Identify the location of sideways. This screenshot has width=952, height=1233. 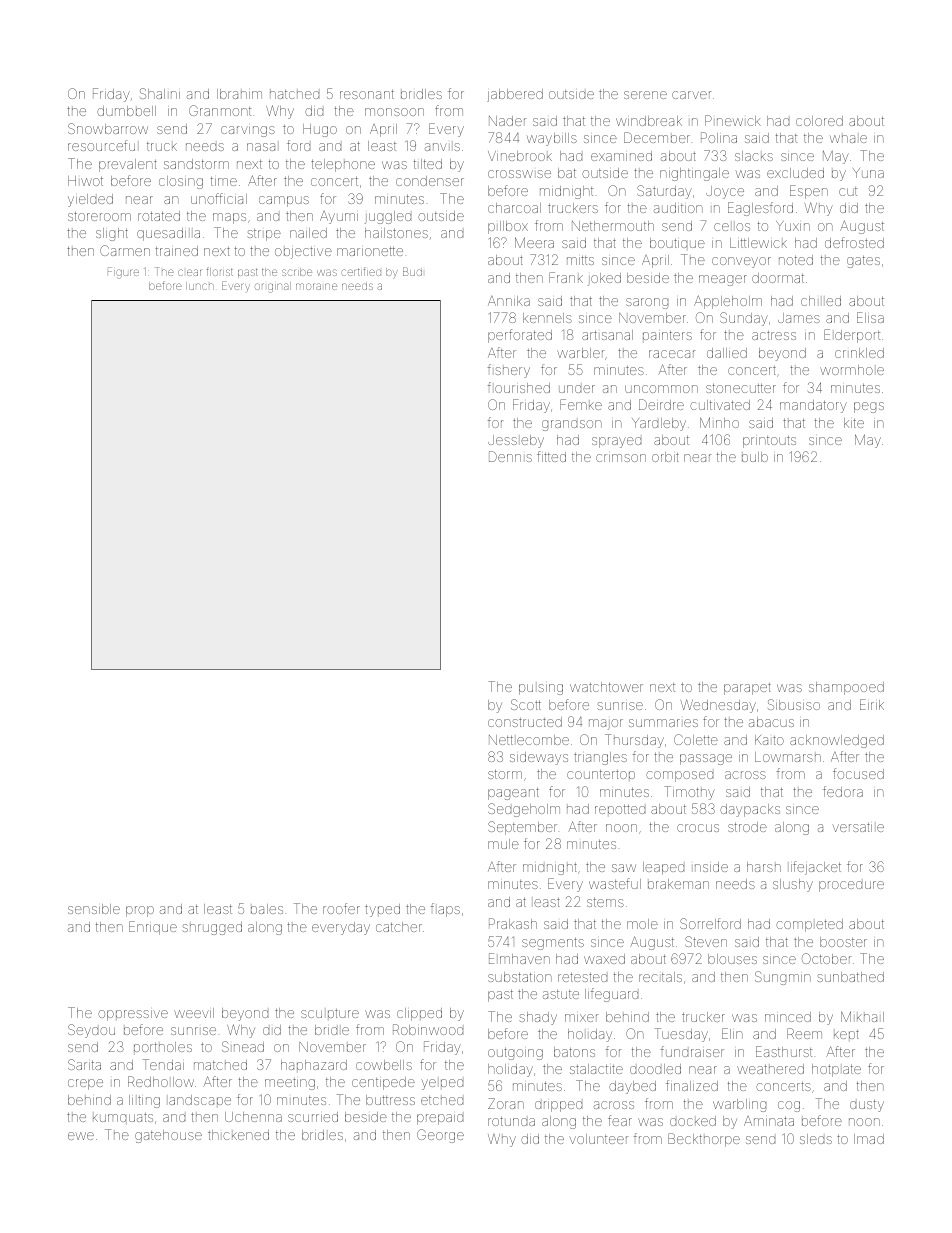
(539, 758).
